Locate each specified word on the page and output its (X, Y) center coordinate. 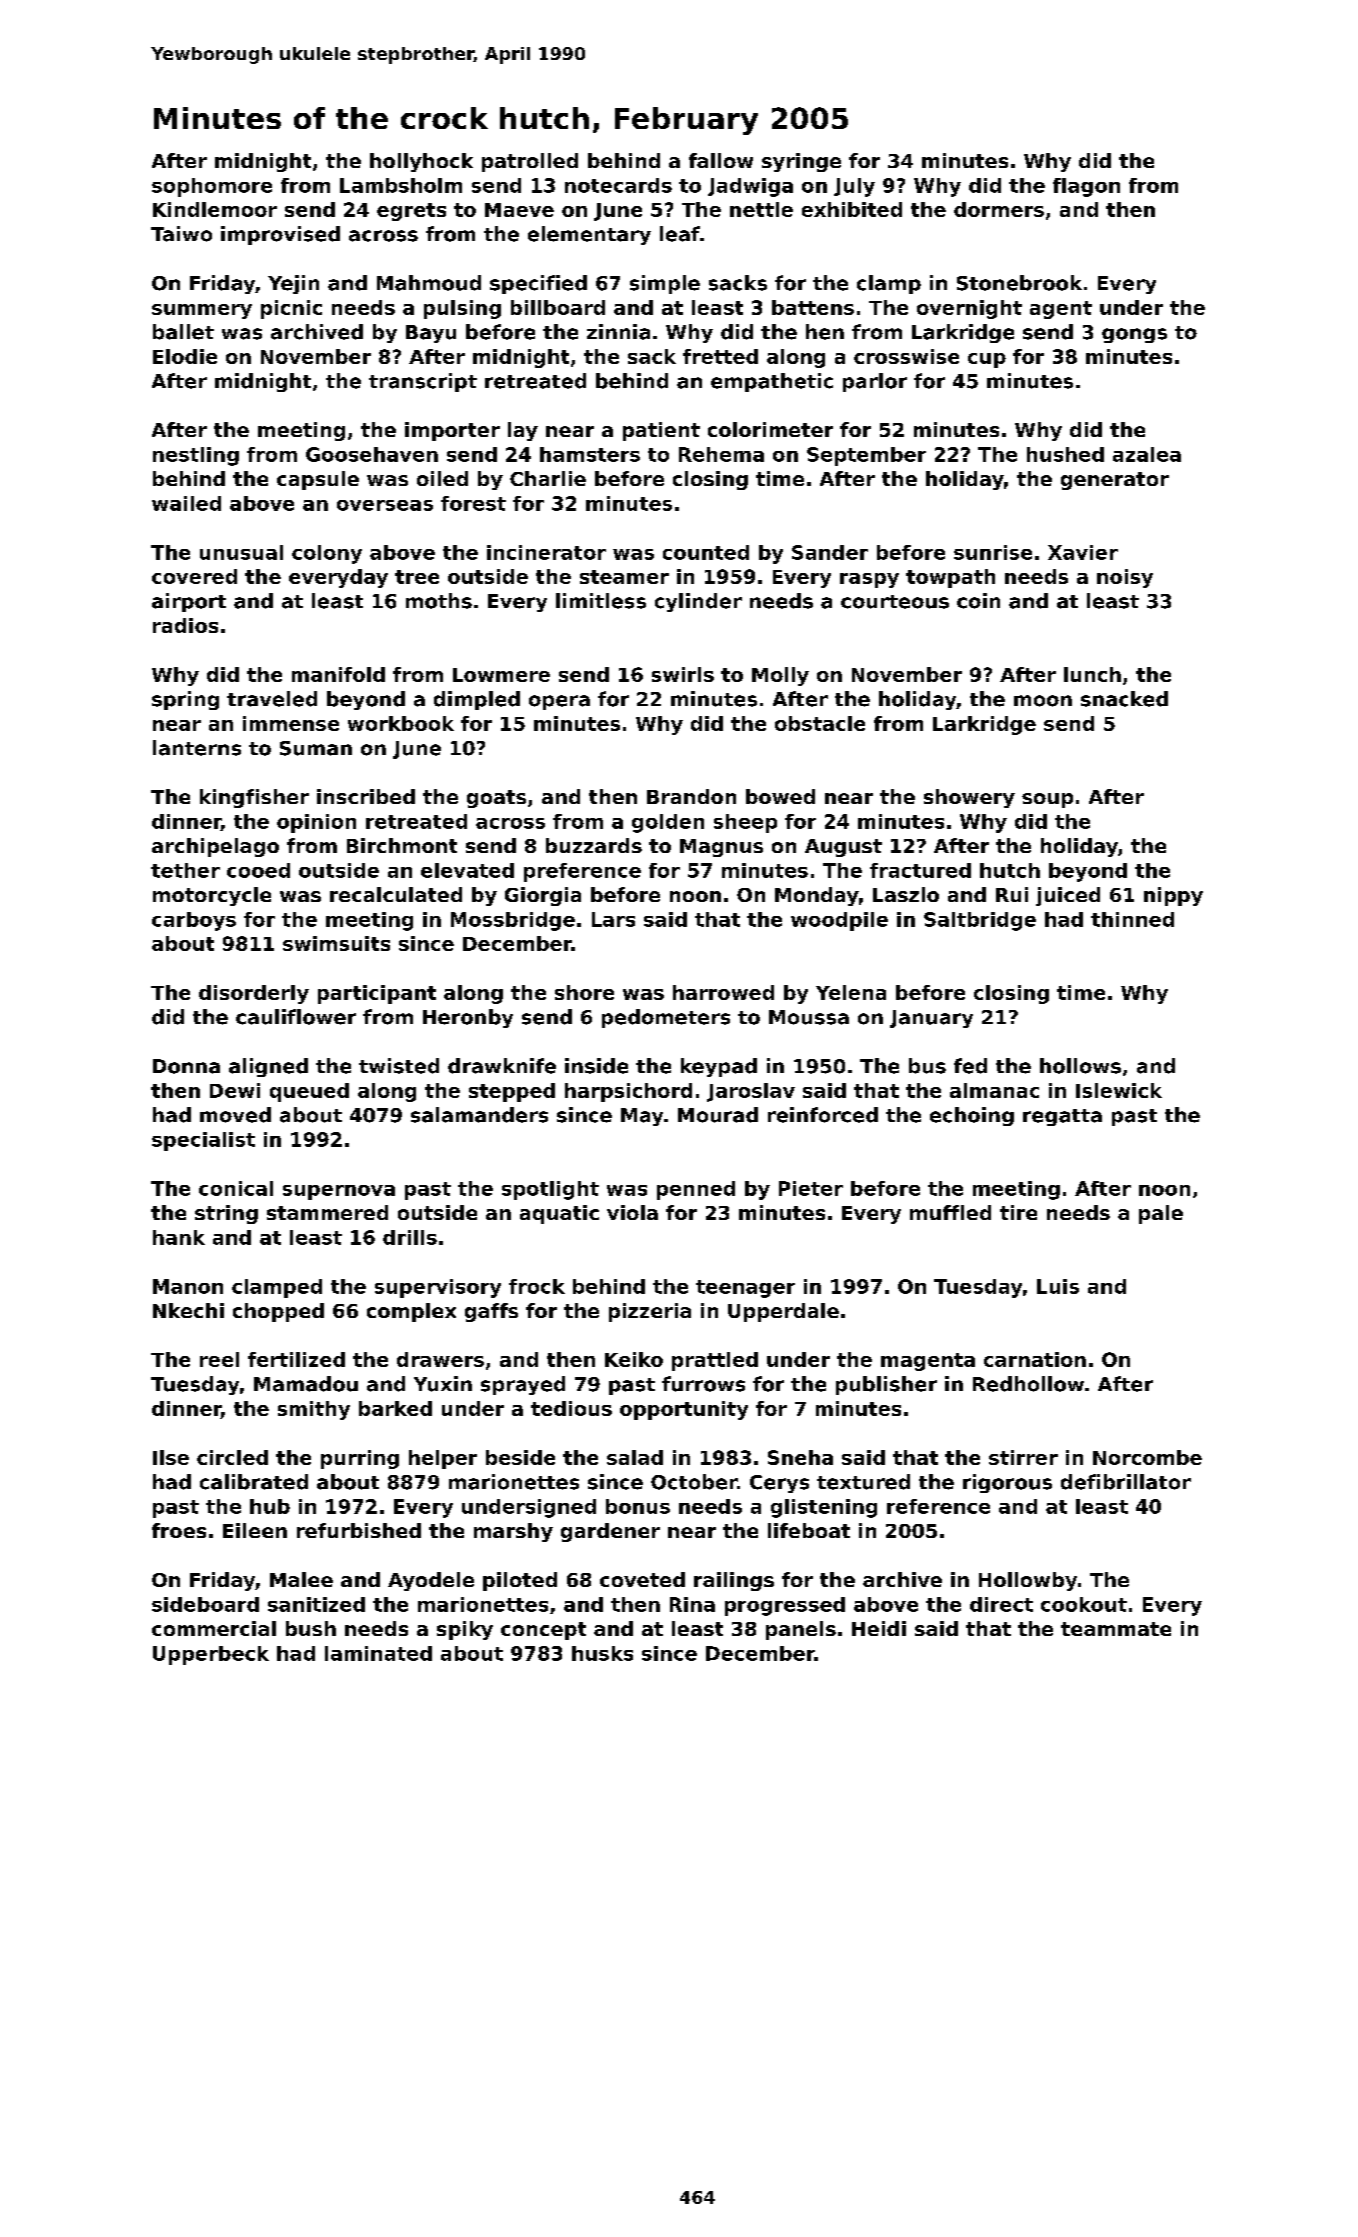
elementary (589, 235)
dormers (999, 209)
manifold (338, 674)
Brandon (691, 796)
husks (602, 1653)
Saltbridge (980, 921)
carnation (1035, 1359)
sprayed (523, 1385)
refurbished (359, 1530)
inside (596, 1066)
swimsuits (336, 943)
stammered (327, 1212)
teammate (1116, 1629)
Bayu (431, 334)
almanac (994, 1090)
